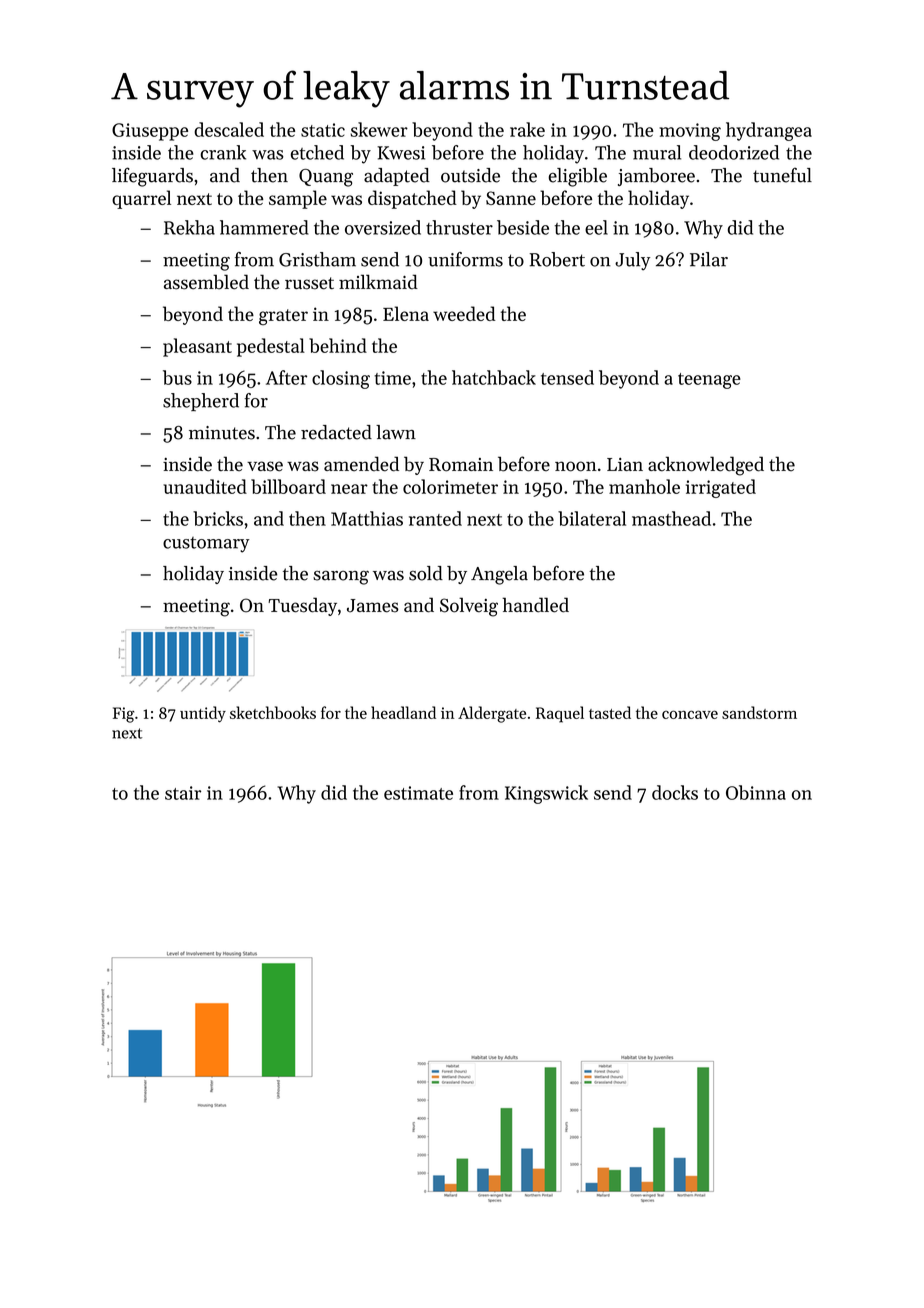 This image has width=924, height=1308. What do you see at coordinates (323, 130) in the image?
I see `static` at bounding box center [323, 130].
